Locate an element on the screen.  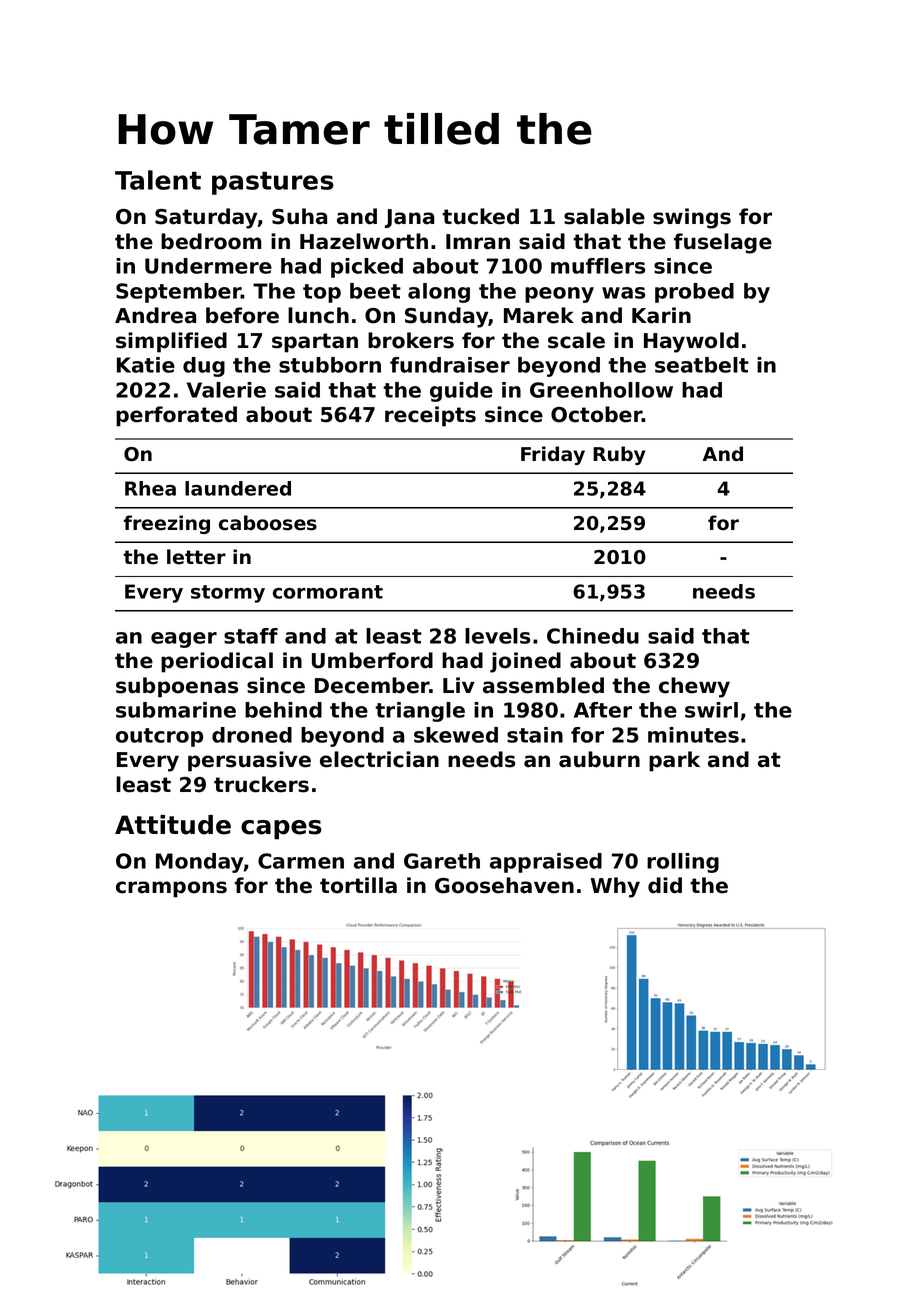
levels is located at coordinates (497, 636).
